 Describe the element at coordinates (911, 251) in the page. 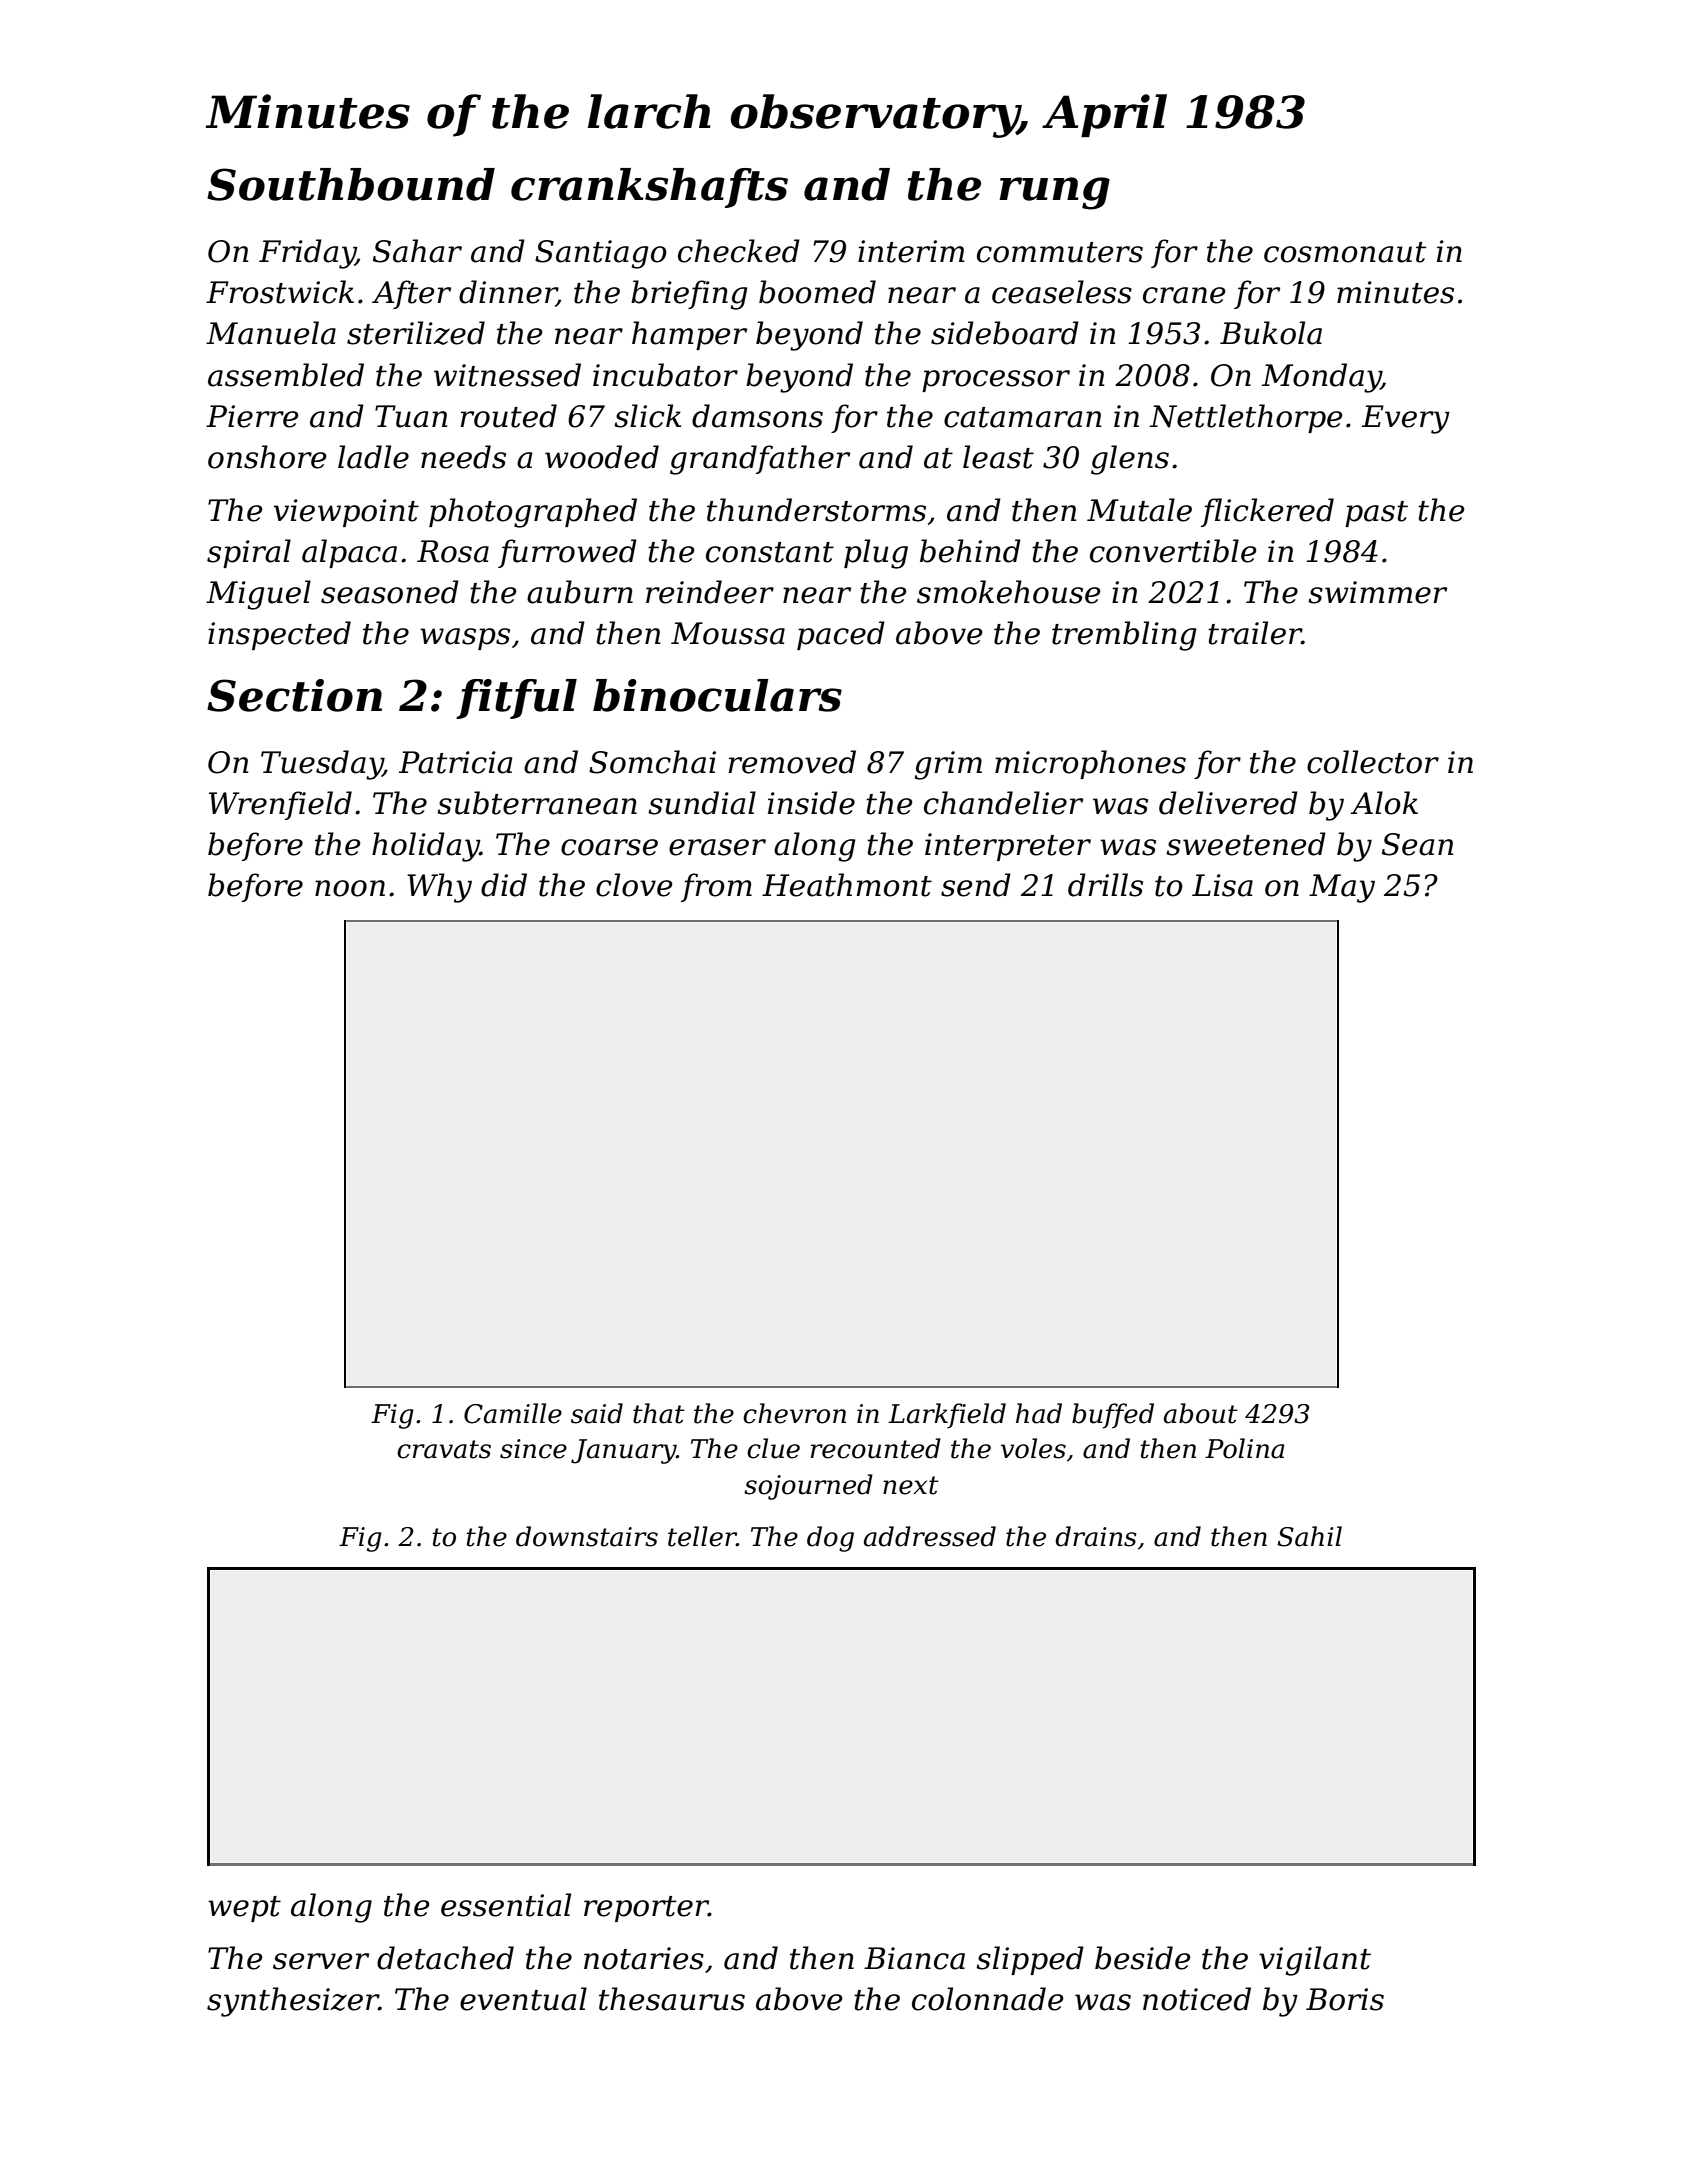

I see `interim` at that location.
